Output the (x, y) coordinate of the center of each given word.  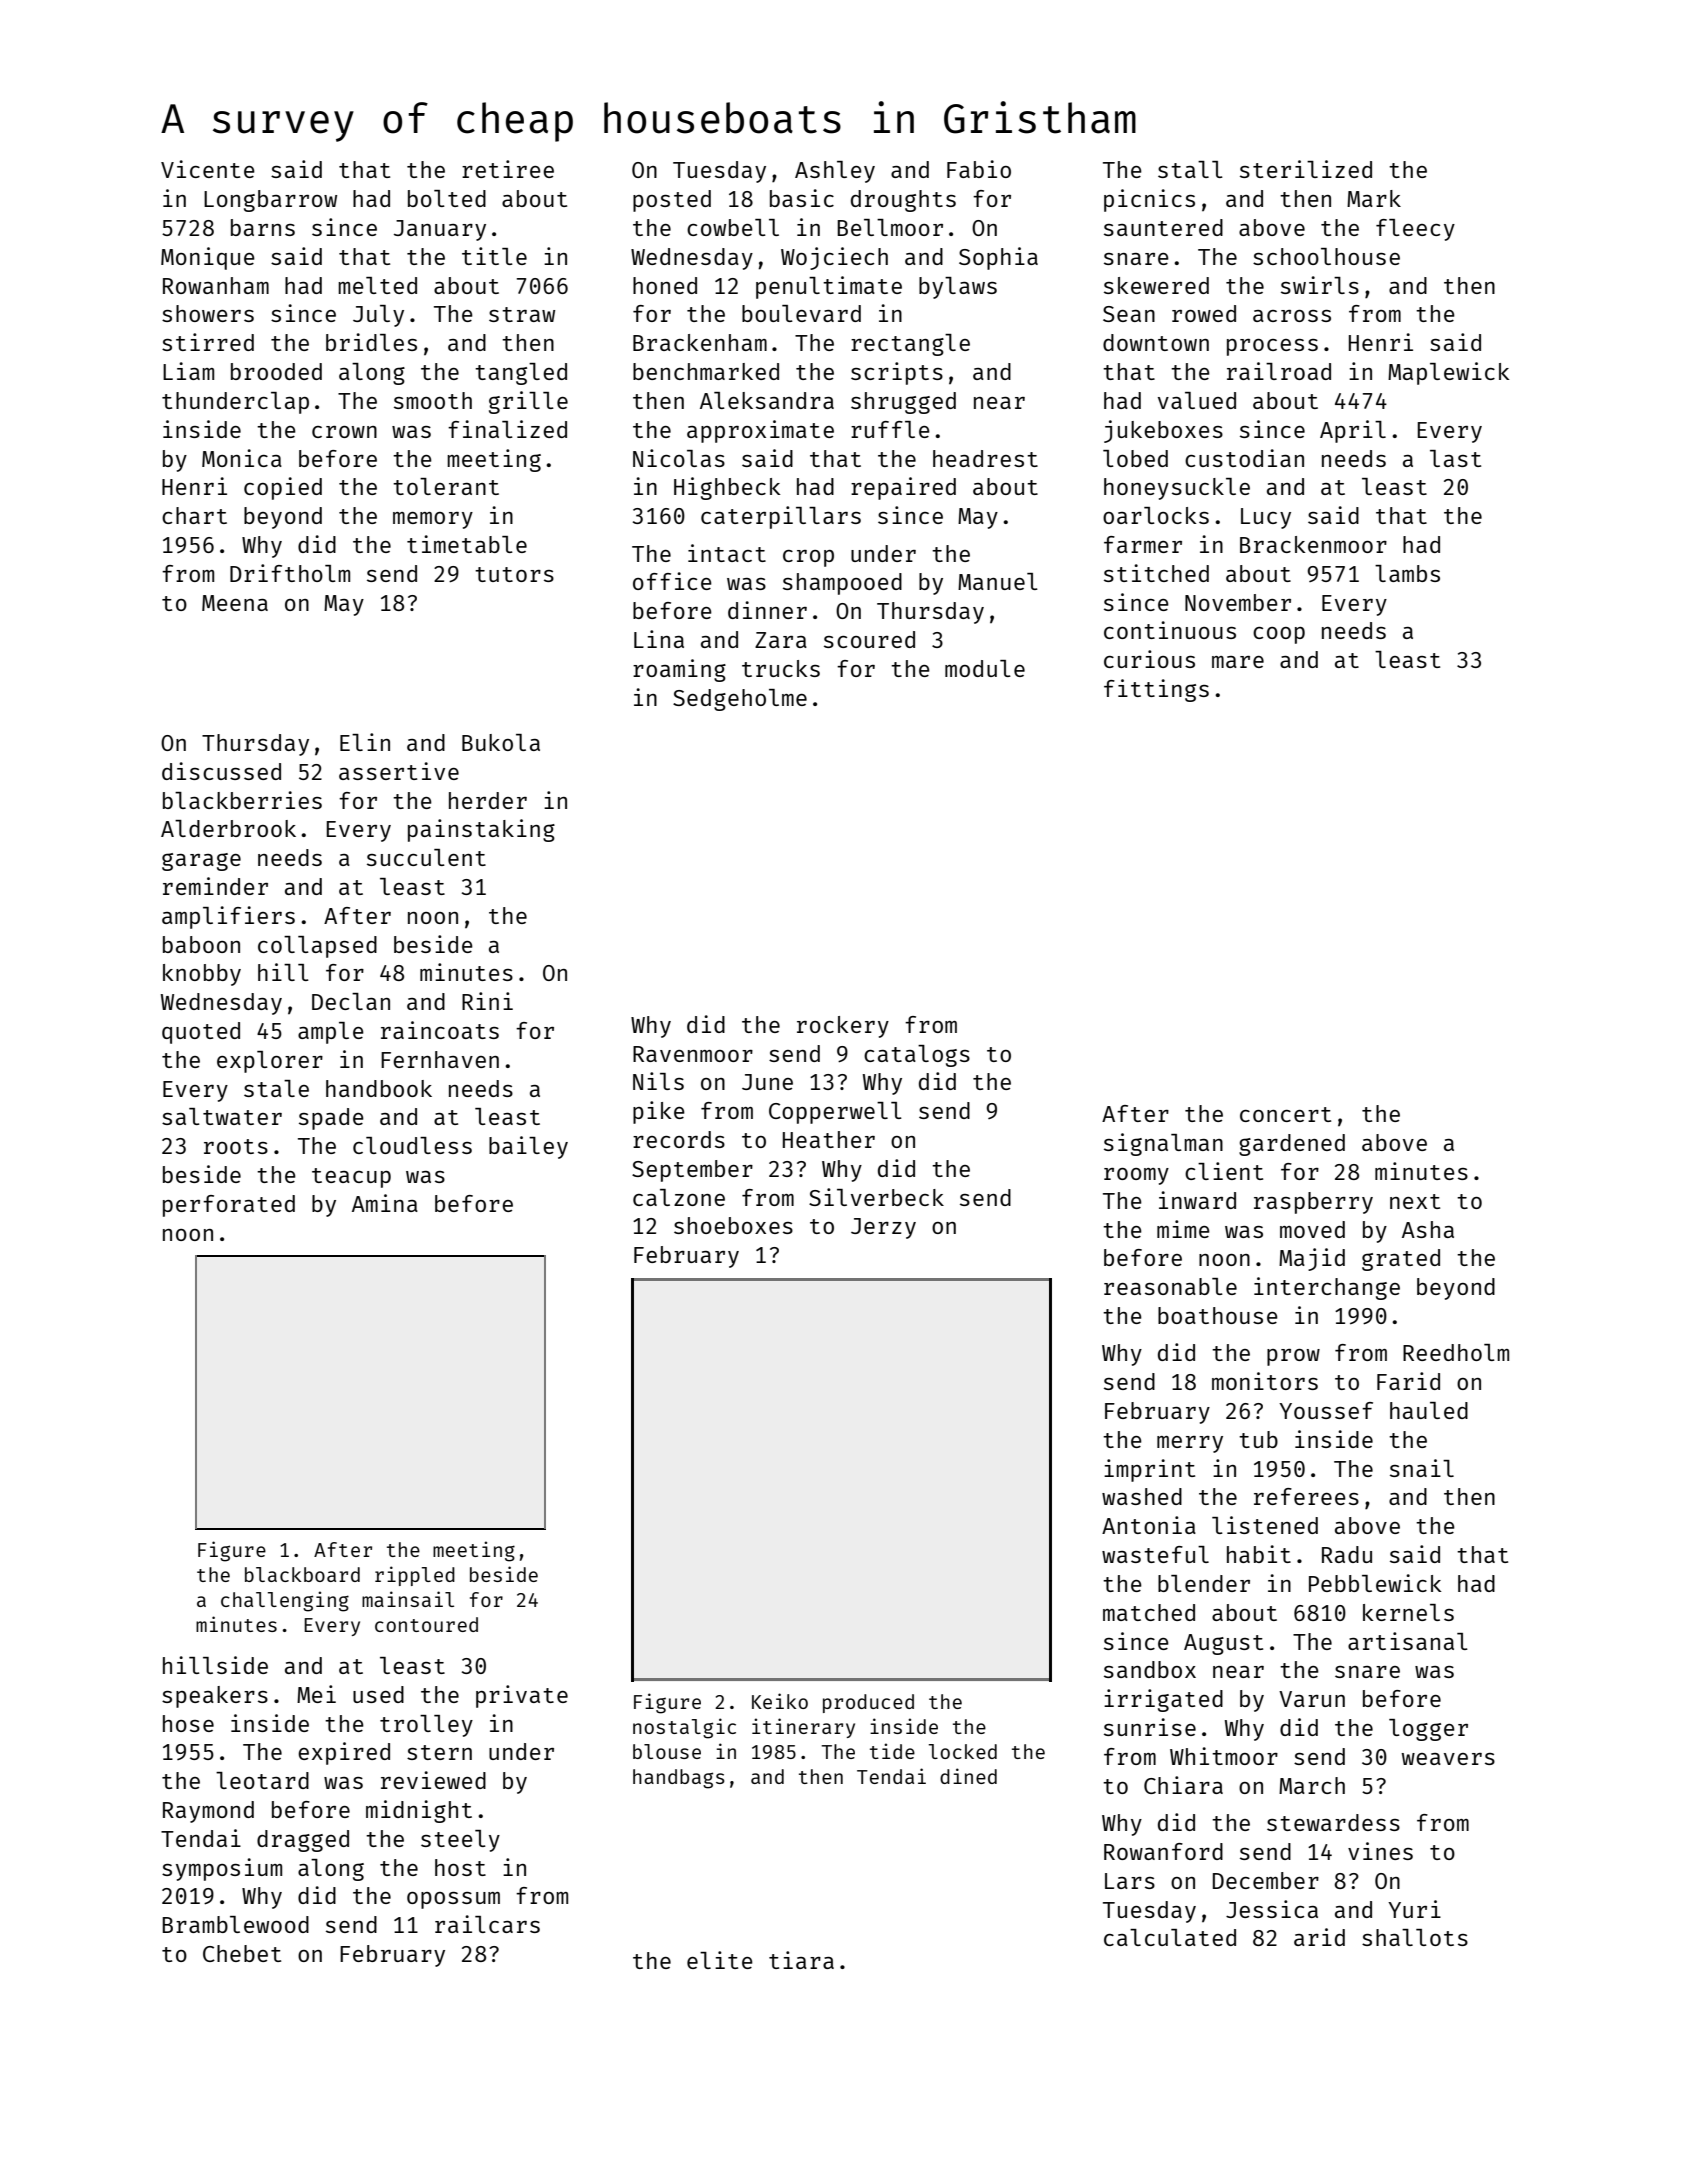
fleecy (1415, 230)
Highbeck (727, 488)
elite (720, 1960)
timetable (467, 544)
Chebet (242, 1953)
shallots (1415, 1937)
